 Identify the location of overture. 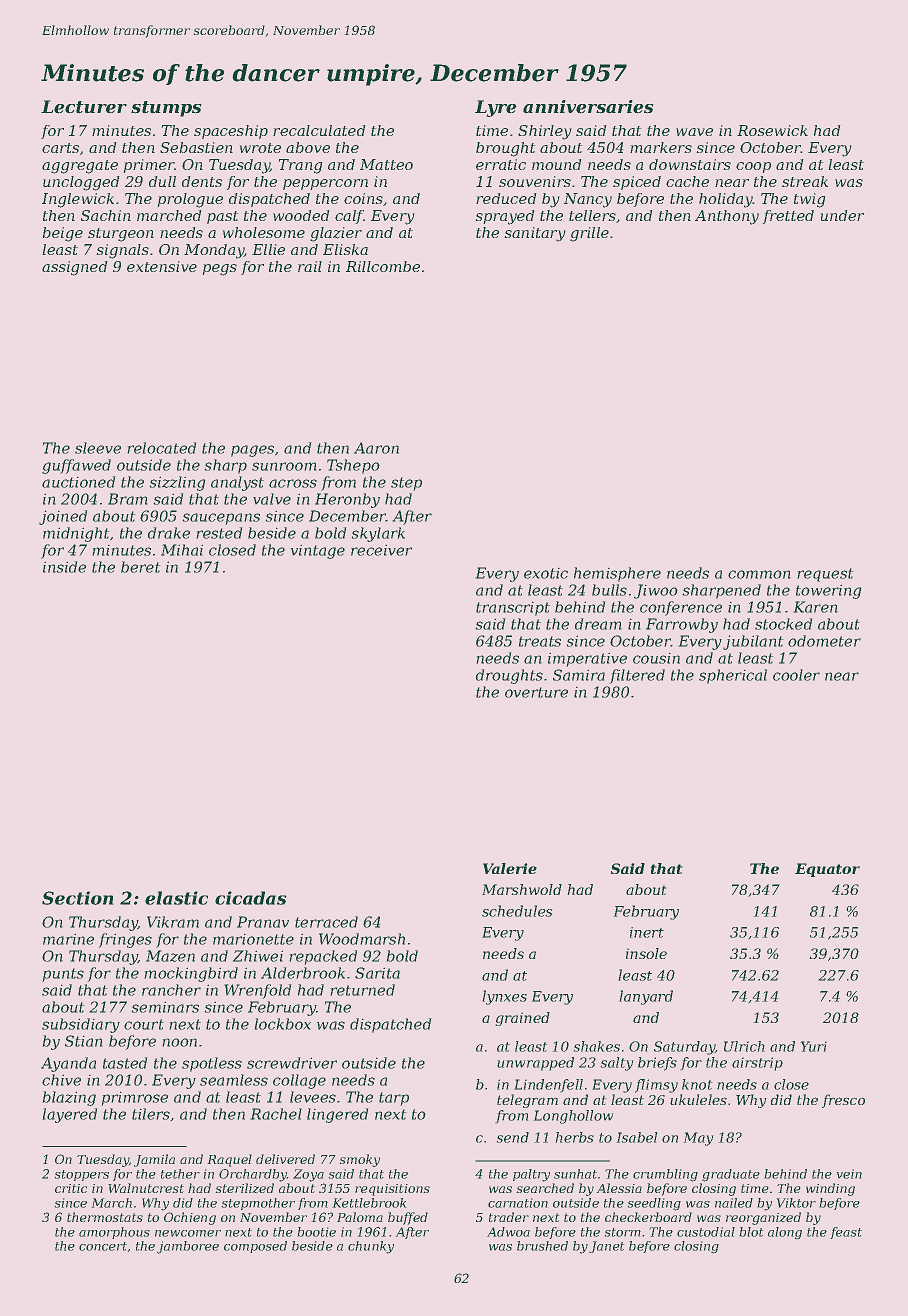
(536, 692).
